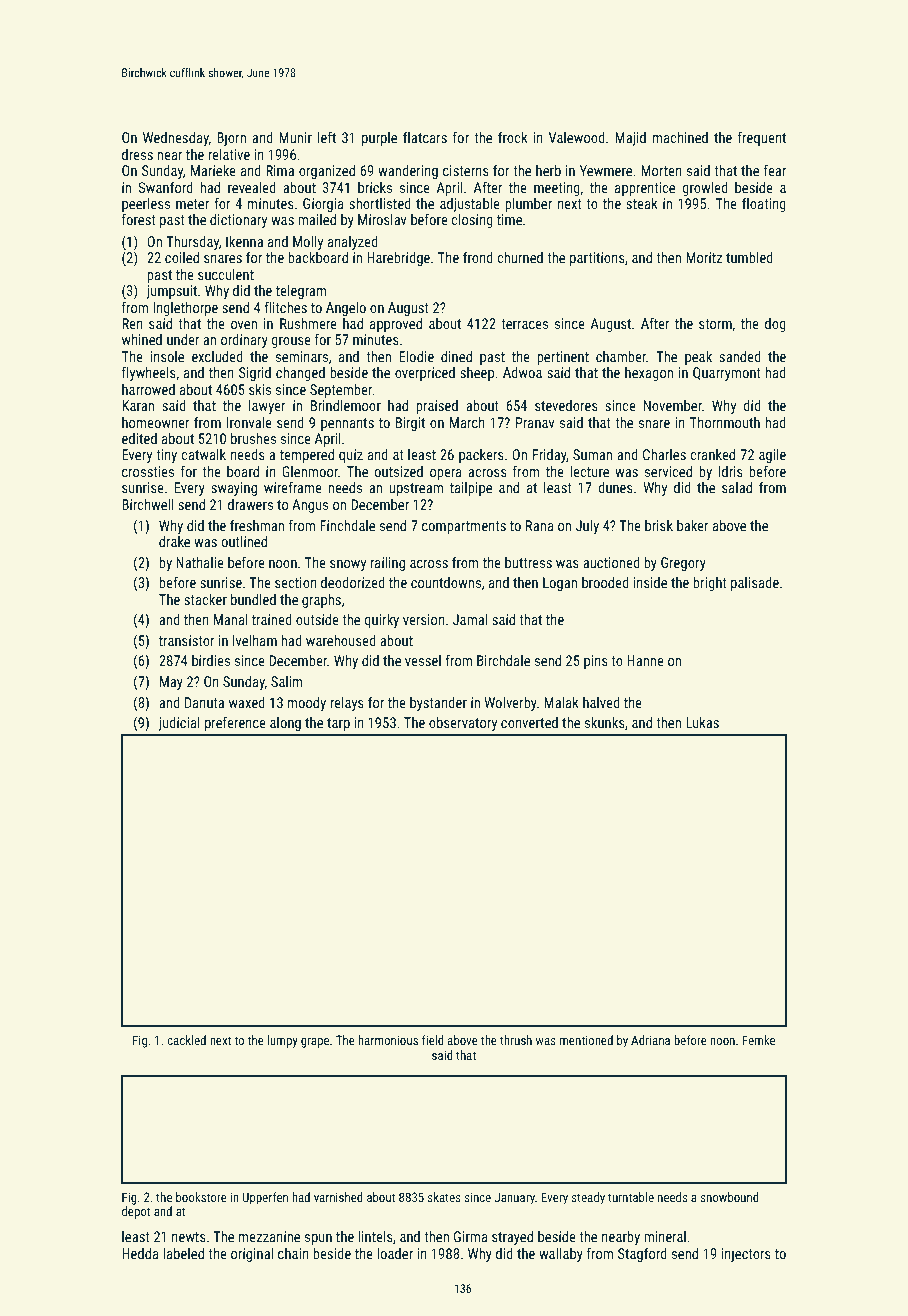 The width and height of the page is (908, 1316). I want to click on frequent, so click(762, 139).
